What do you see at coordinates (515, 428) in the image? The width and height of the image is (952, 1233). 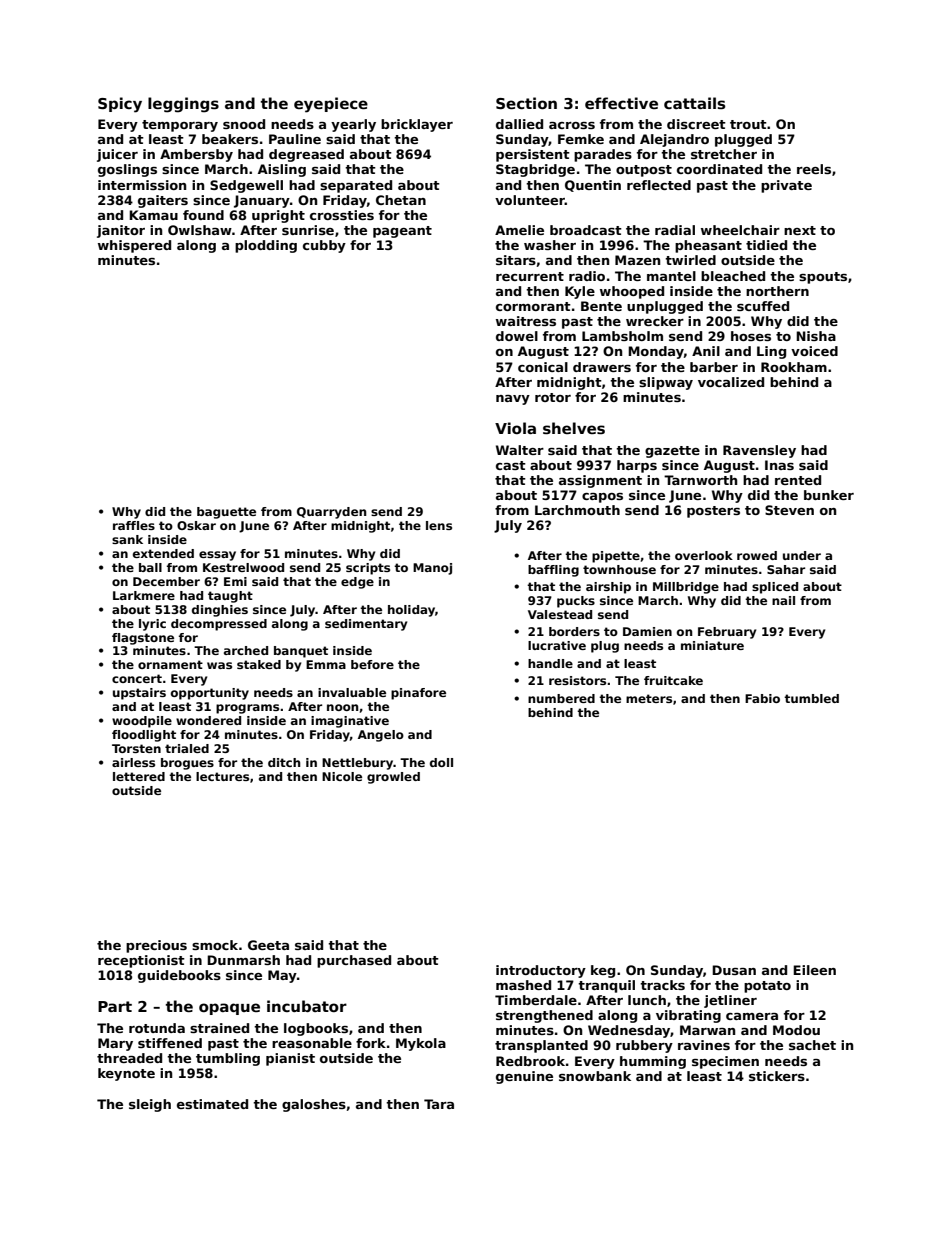 I see `Viola` at bounding box center [515, 428].
